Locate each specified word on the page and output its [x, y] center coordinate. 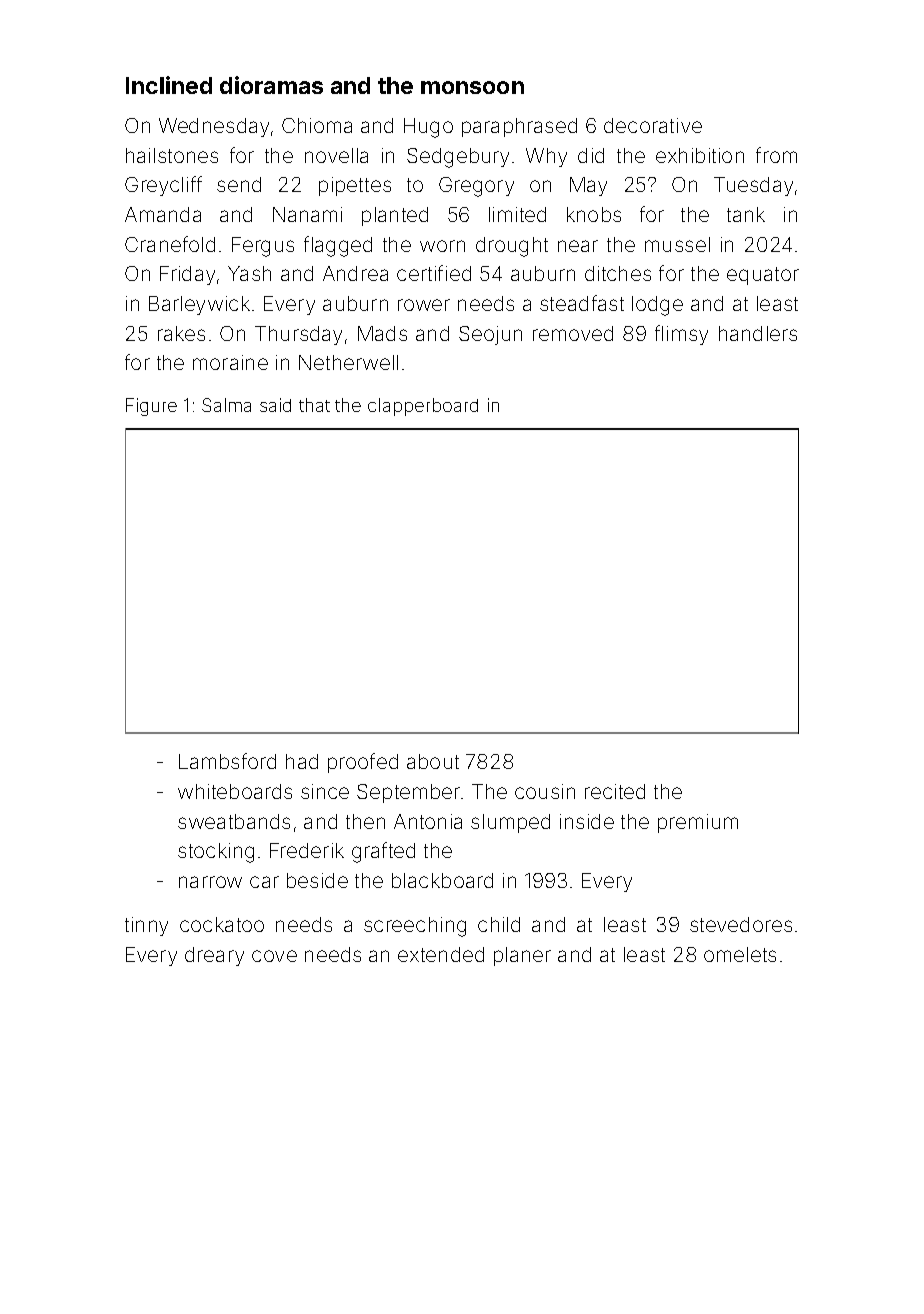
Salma [226, 405]
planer [522, 956]
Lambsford [227, 761]
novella [336, 155]
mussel [677, 244]
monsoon [472, 87]
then [365, 821]
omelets [740, 954]
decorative [653, 125]
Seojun [490, 335]
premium [698, 823]
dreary [214, 956]
